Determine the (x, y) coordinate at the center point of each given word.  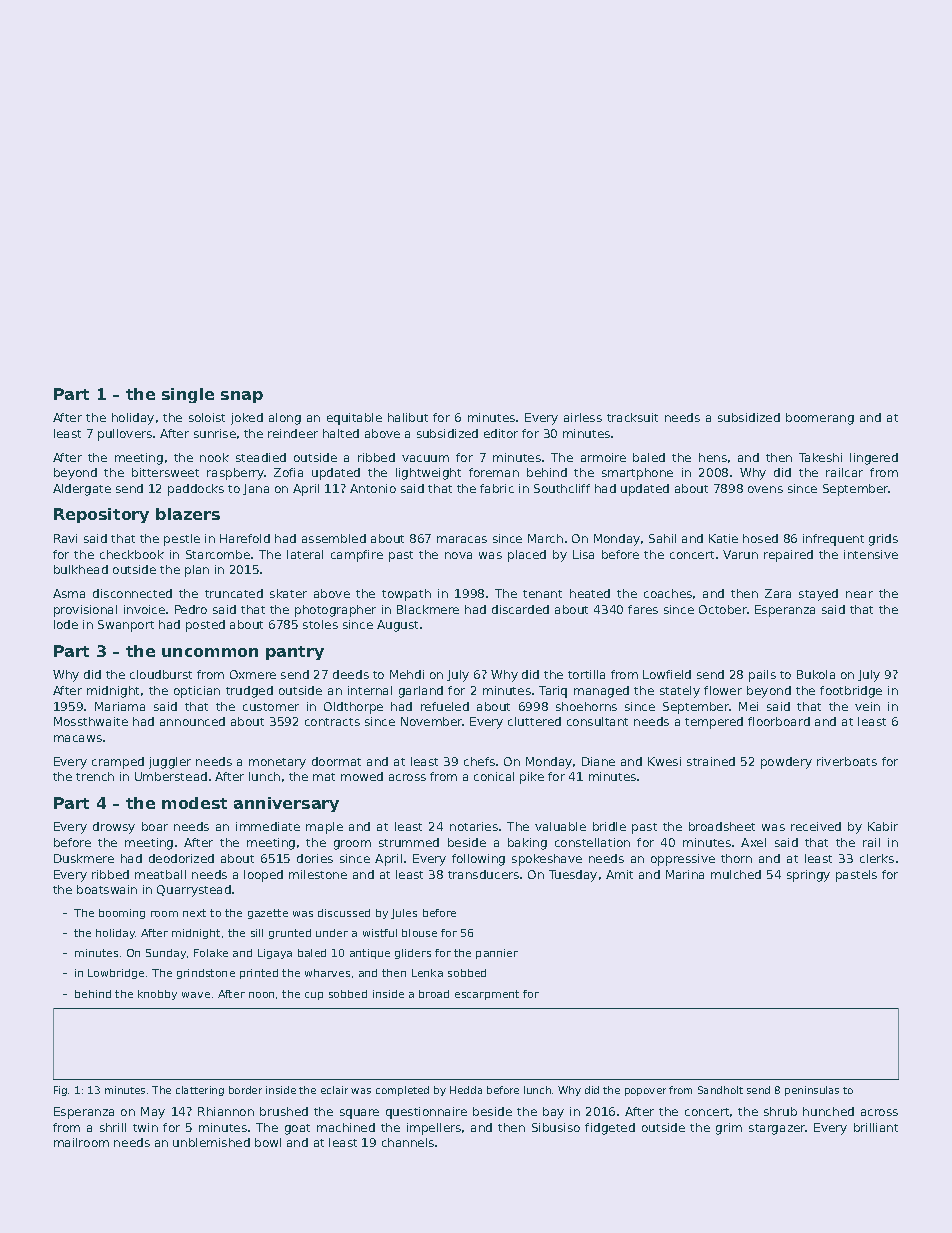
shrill (113, 1127)
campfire (357, 556)
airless (583, 417)
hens (713, 457)
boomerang (820, 419)
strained (711, 761)
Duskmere (84, 858)
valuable (560, 826)
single (188, 395)
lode (66, 624)
